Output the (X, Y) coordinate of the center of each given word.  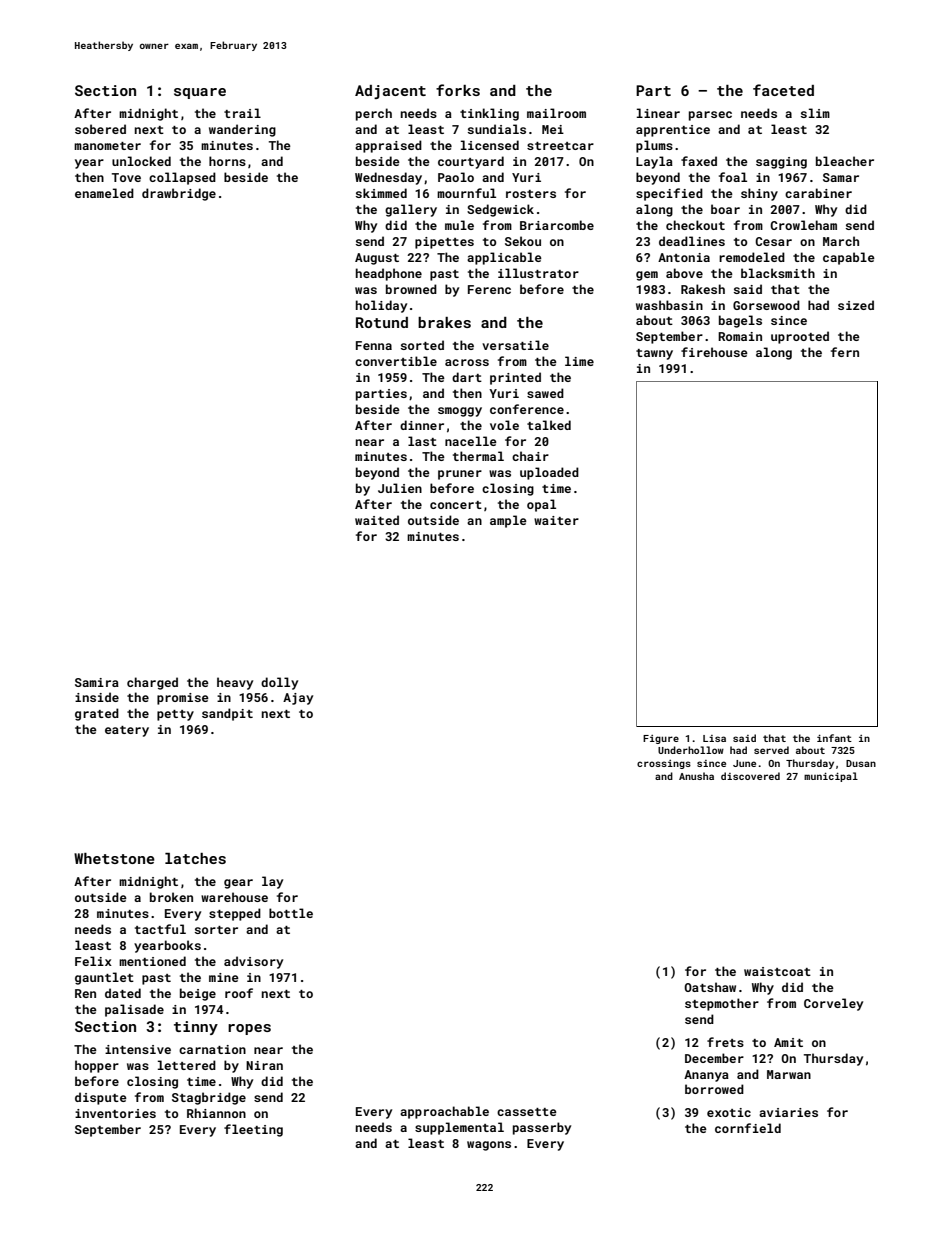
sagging (781, 163)
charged (152, 683)
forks (458, 90)
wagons (489, 1146)
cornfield (748, 1128)
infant (834, 738)
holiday (381, 306)
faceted (783, 90)
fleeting (253, 1130)
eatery (127, 731)
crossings (664, 764)
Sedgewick (500, 210)
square (200, 93)
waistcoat (777, 971)
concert (456, 505)
